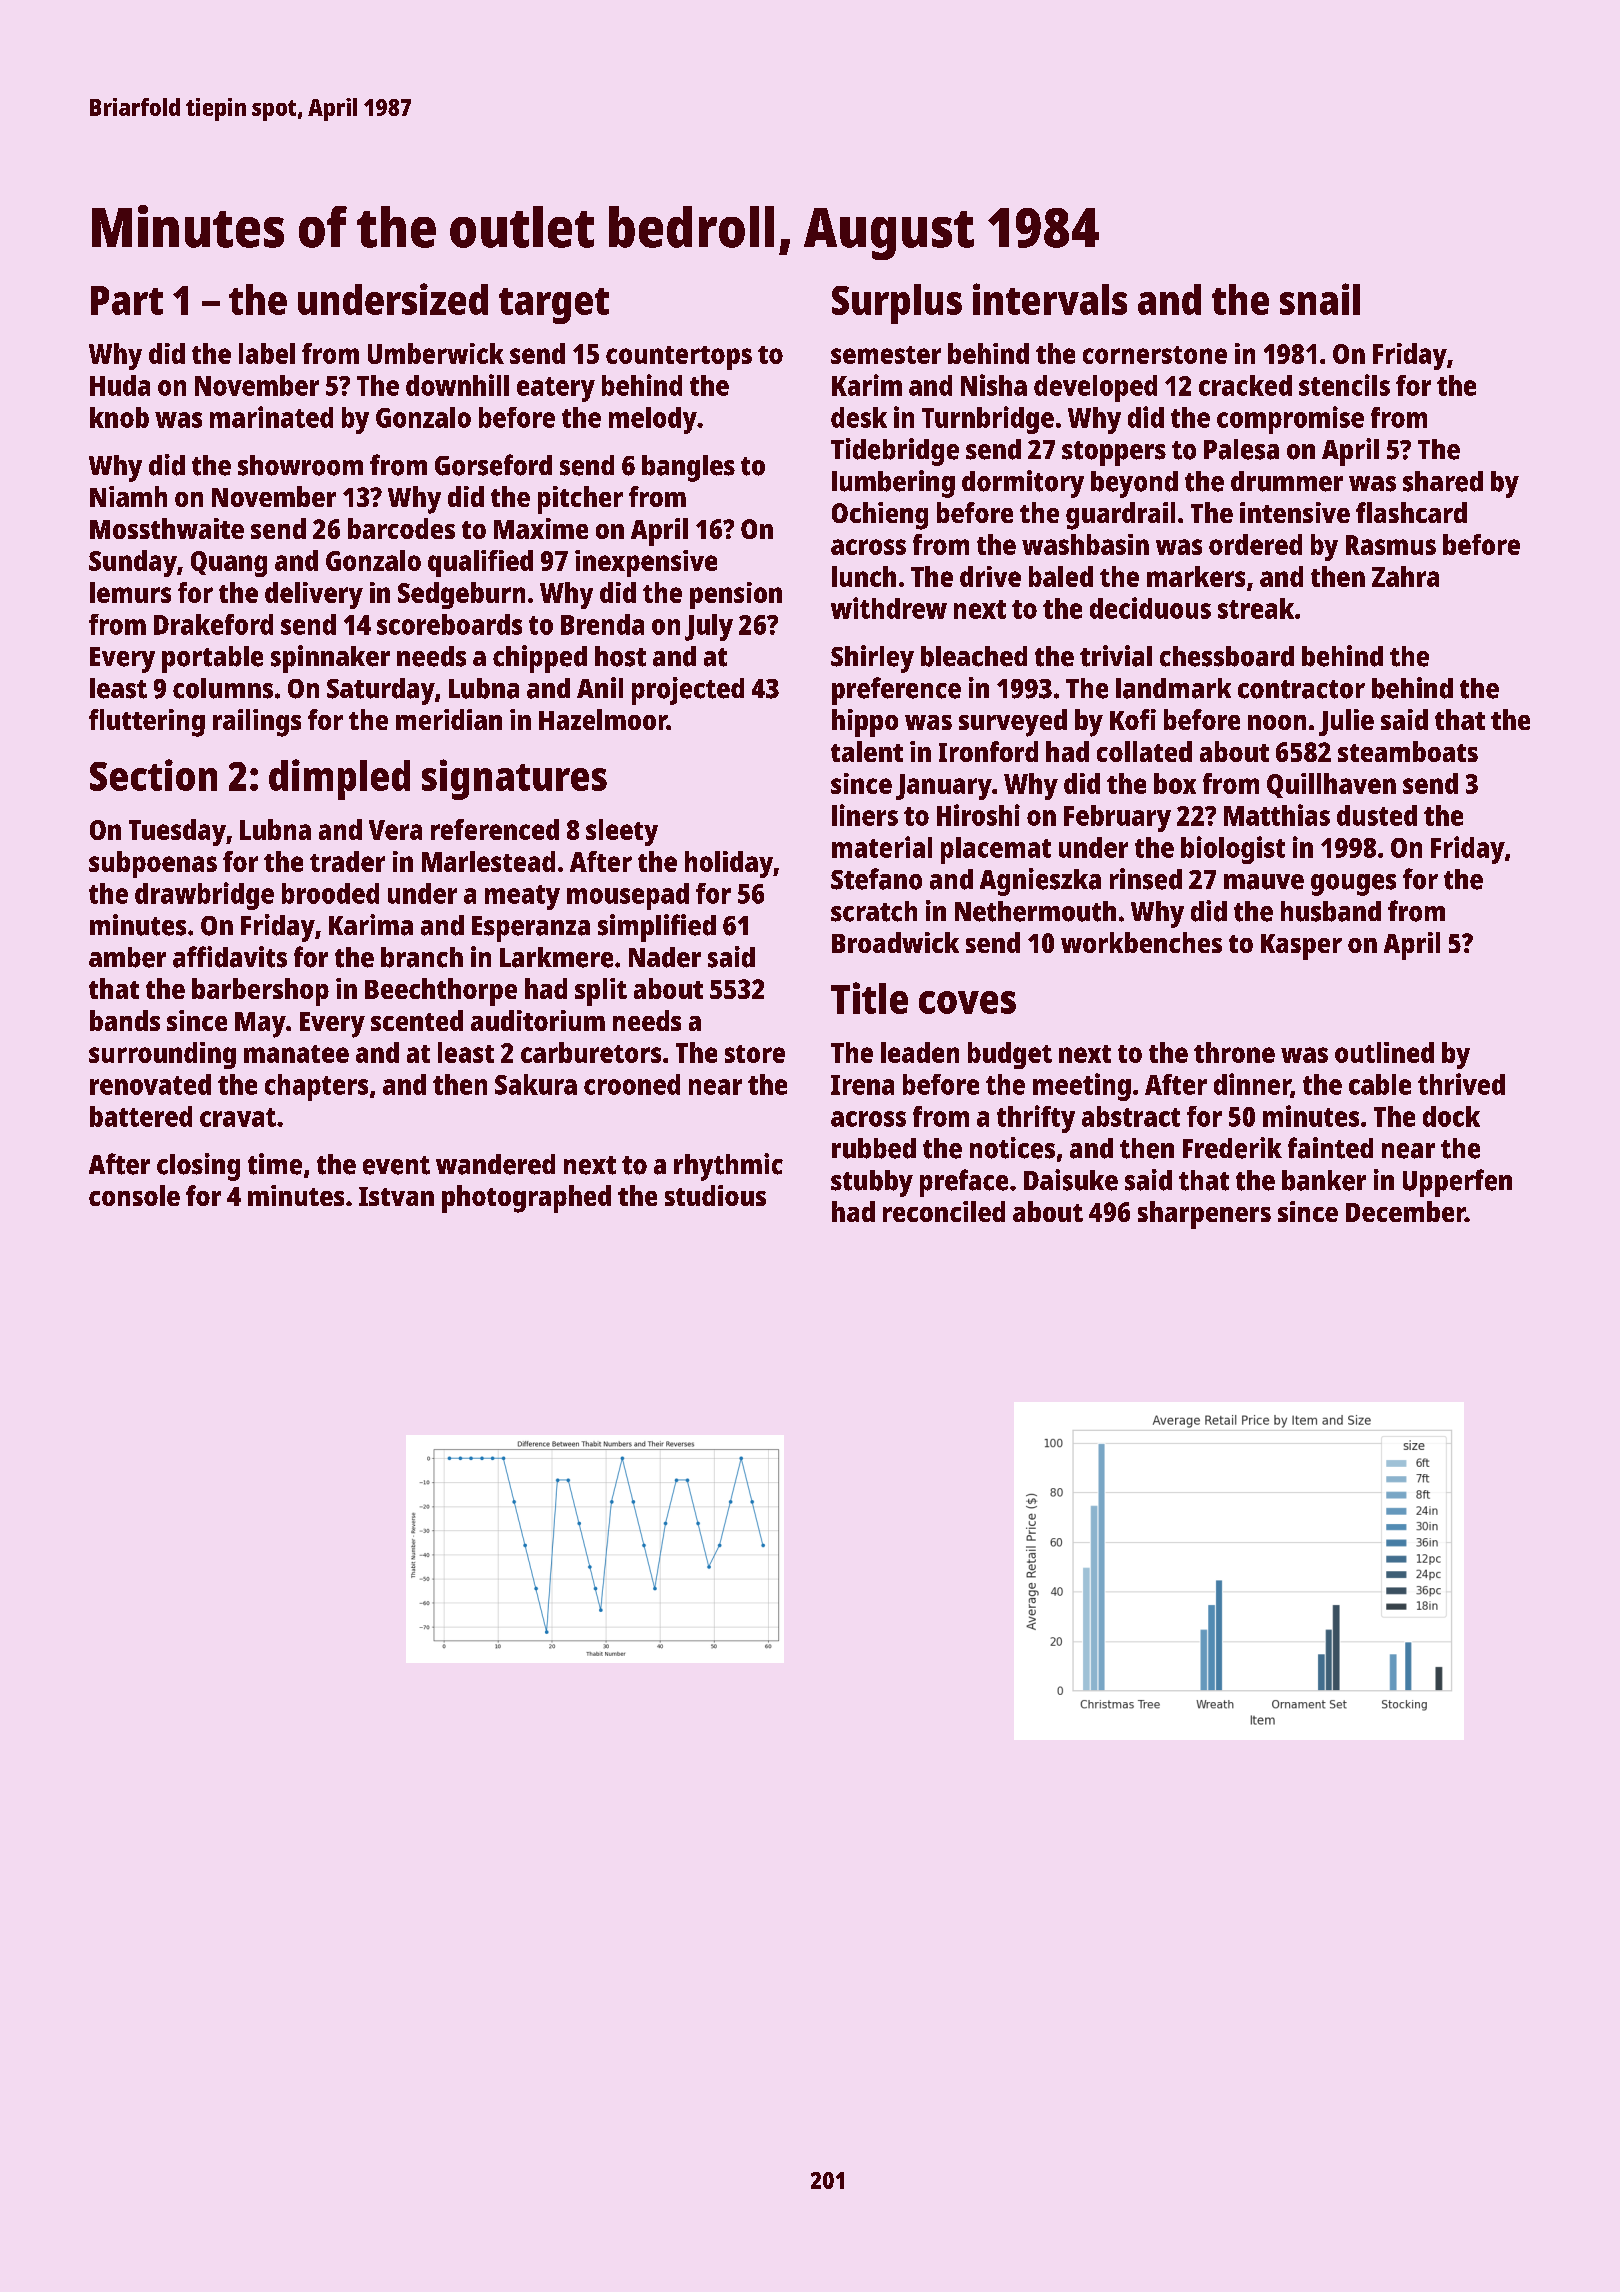 Image resolution: width=1620 pixels, height=2292 pixels. Describe the element at coordinates (1023, 484) in the screenshot. I see `dormitory` at that location.
